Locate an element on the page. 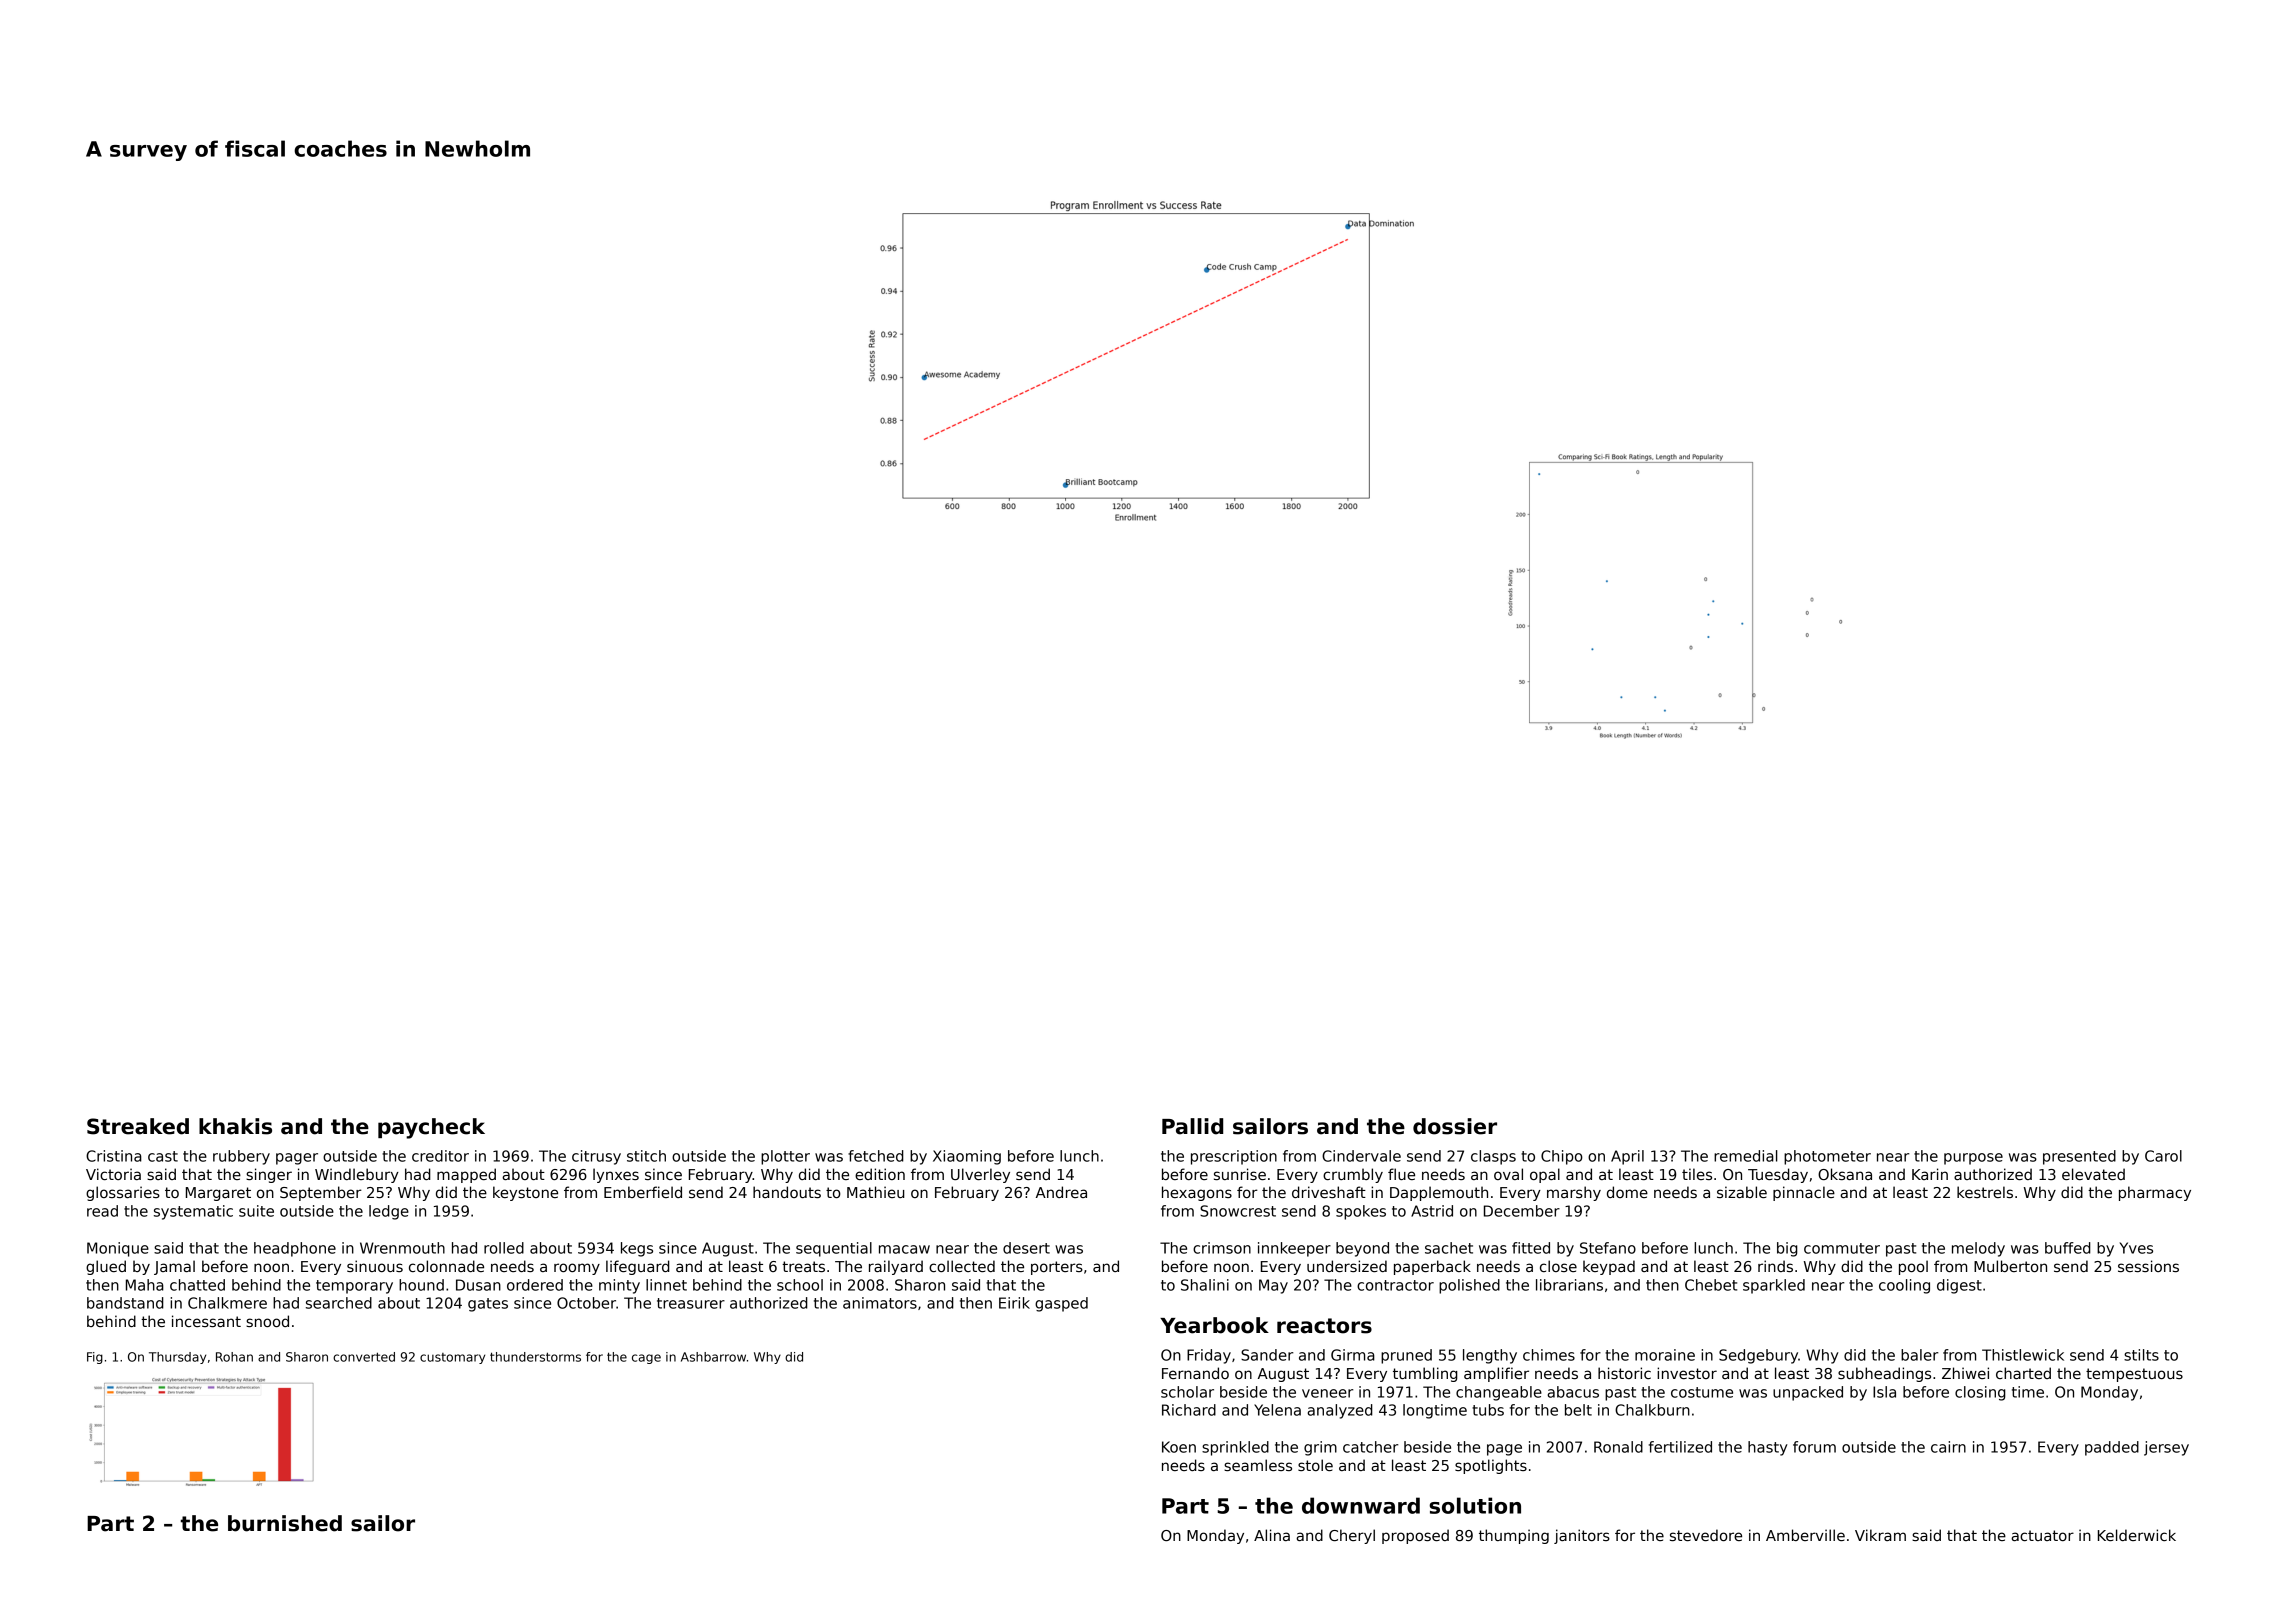 The image size is (2282, 1614). singer is located at coordinates (269, 1175).
